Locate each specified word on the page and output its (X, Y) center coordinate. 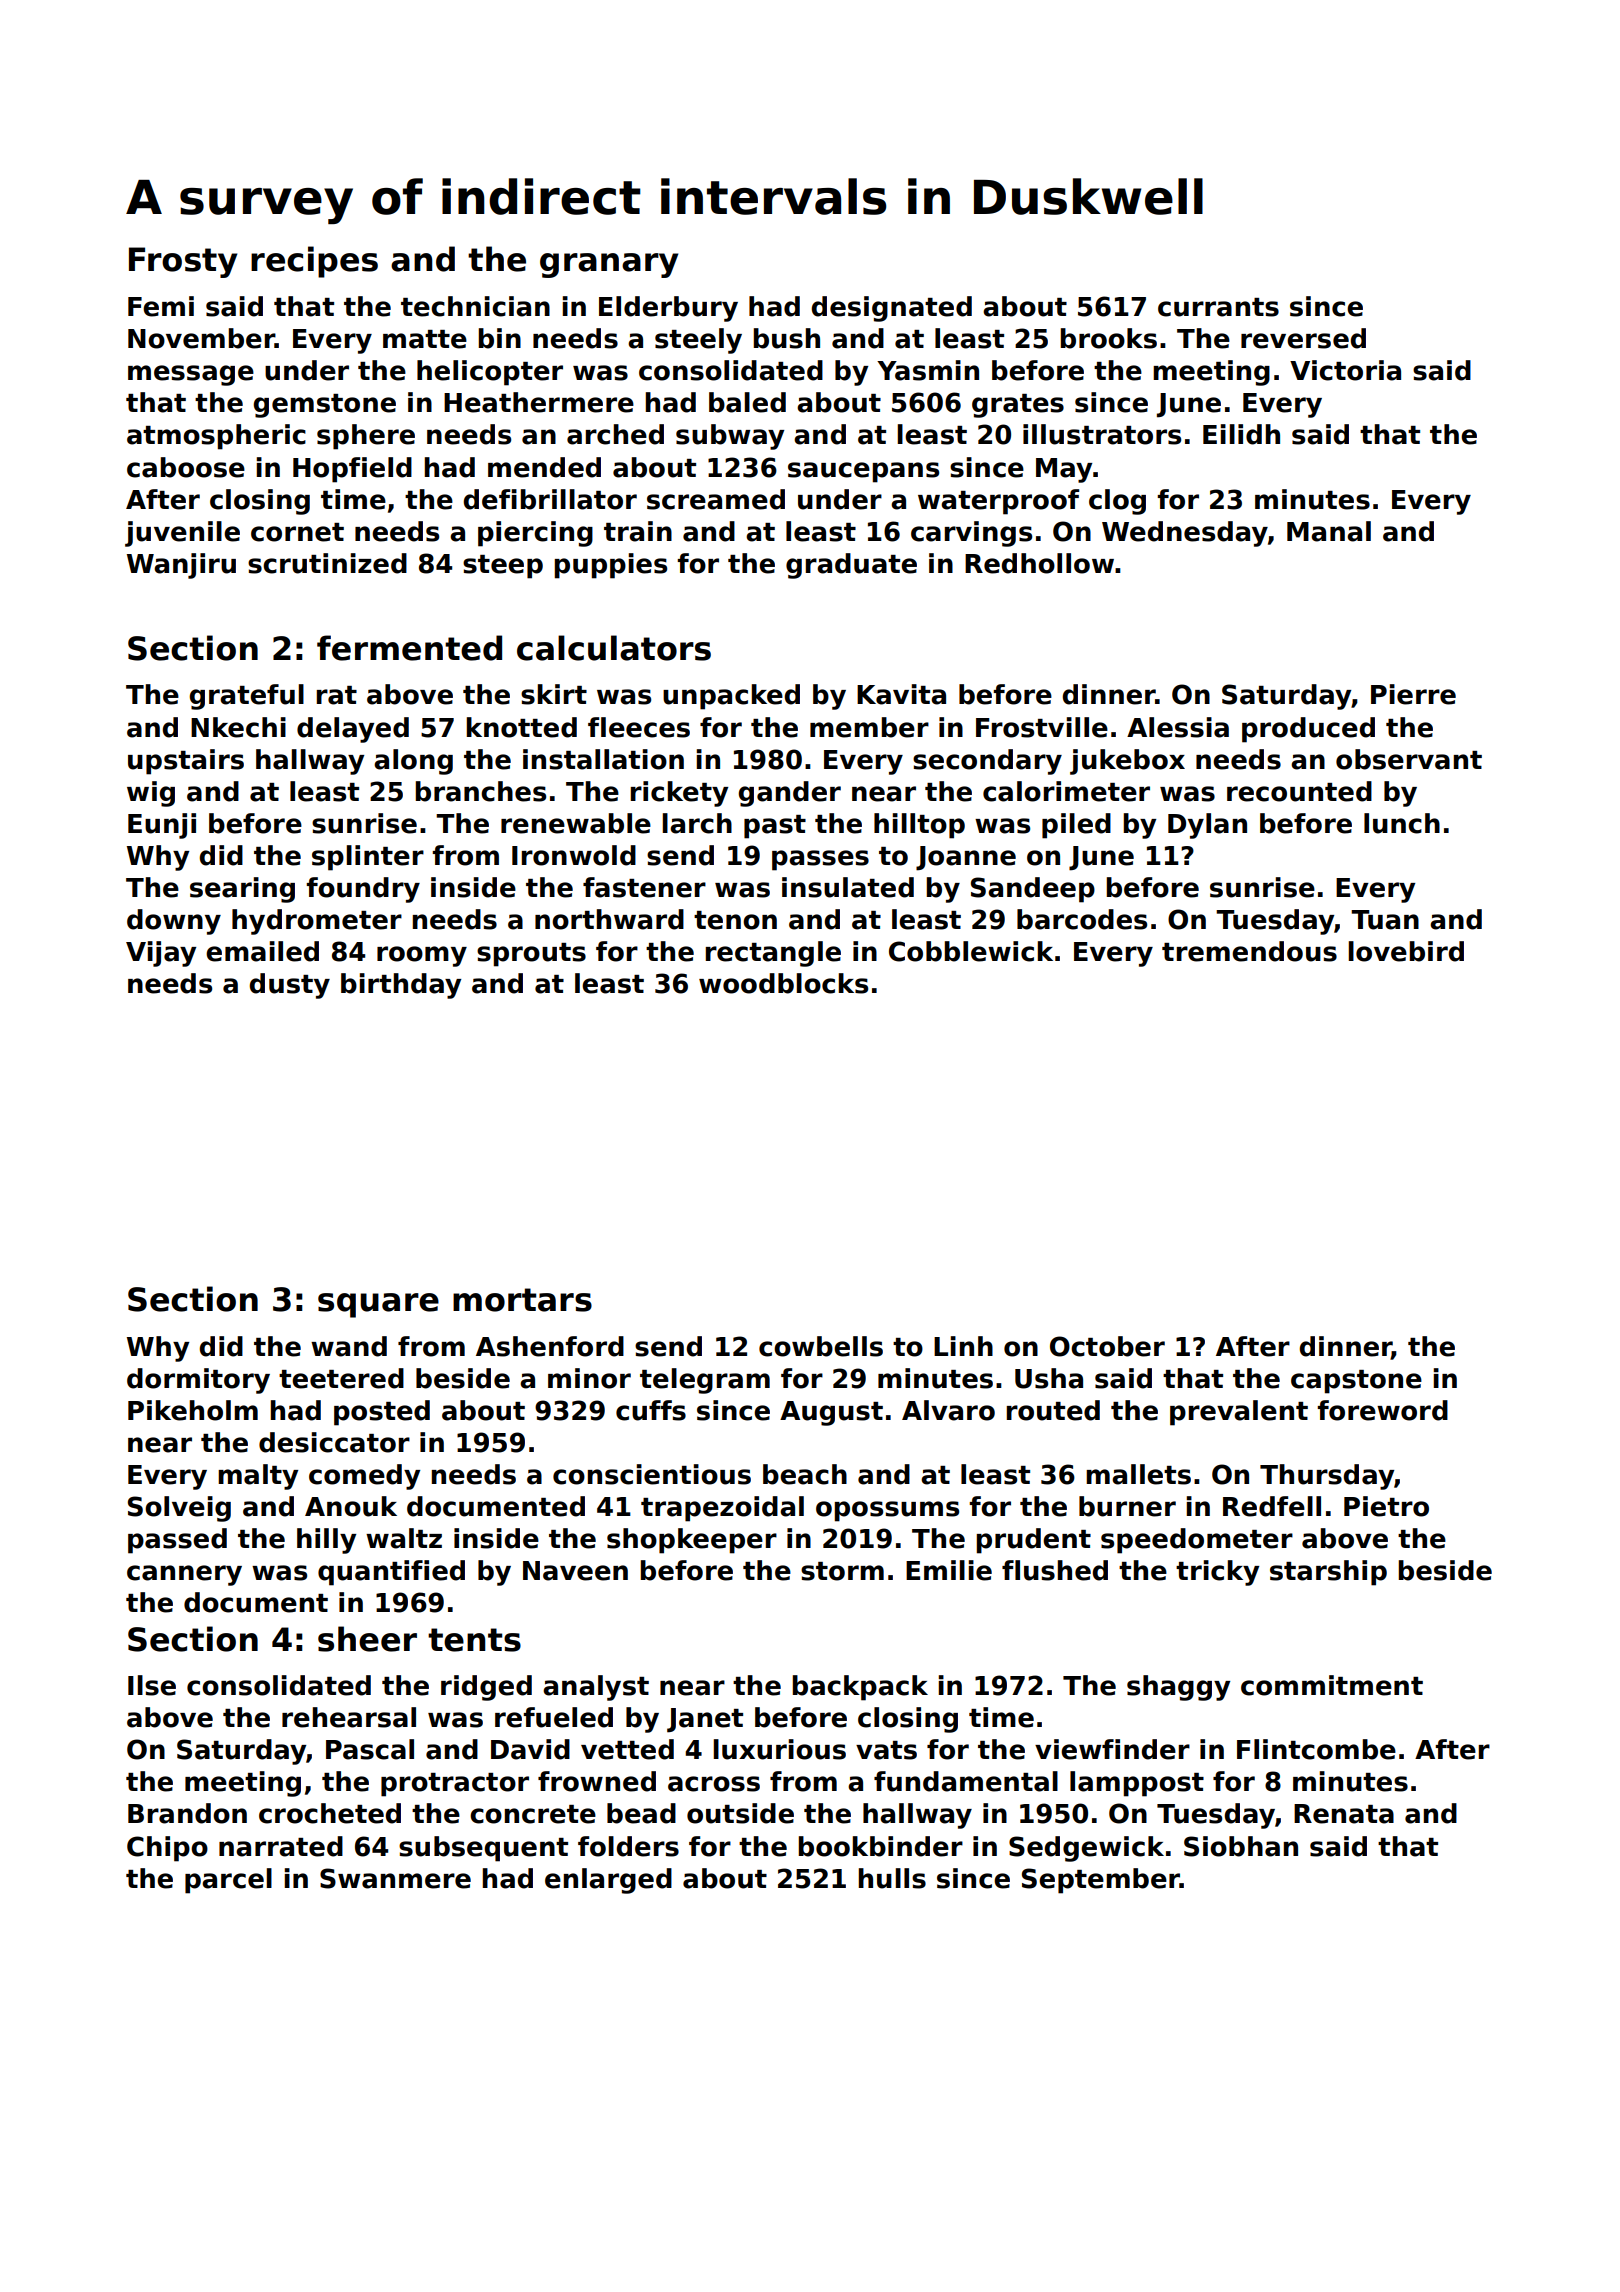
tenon (735, 920)
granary (609, 265)
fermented (409, 648)
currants (1218, 307)
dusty (289, 986)
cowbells (821, 1346)
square (378, 1305)
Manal (1329, 531)
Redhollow (1039, 563)
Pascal (370, 1749)
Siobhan (1241, 1846)
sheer (367, 1639)
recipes (314, 262)
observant (1409, 759)
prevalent (1239, 1413)
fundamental (966, 1781)
